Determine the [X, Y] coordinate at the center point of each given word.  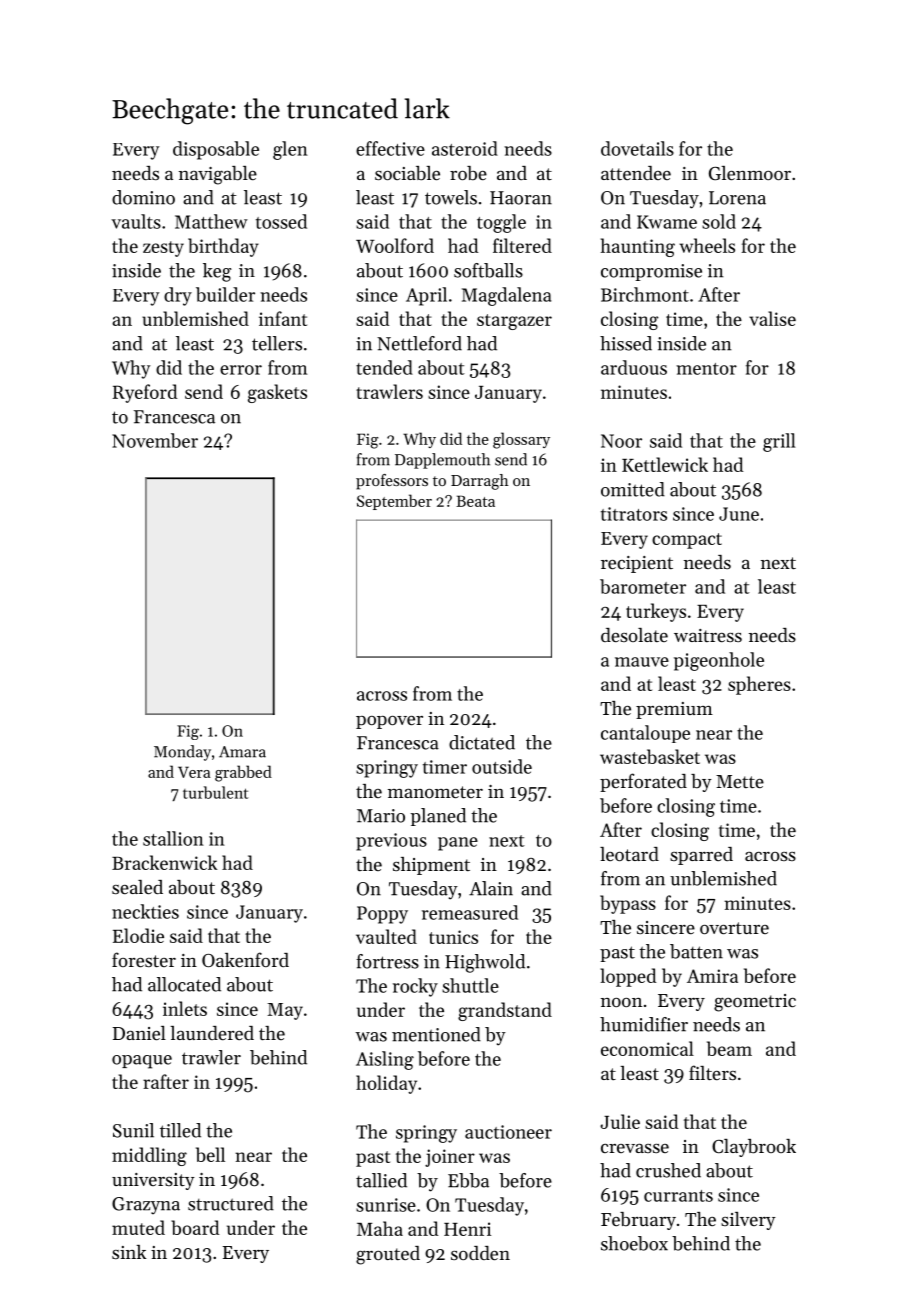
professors [392, 482]
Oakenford [245, 959]
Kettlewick [665, 464]
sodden [480, 1253]
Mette [740, 781]
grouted [388, 1255]
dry [178, 296]
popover [389, 722]
